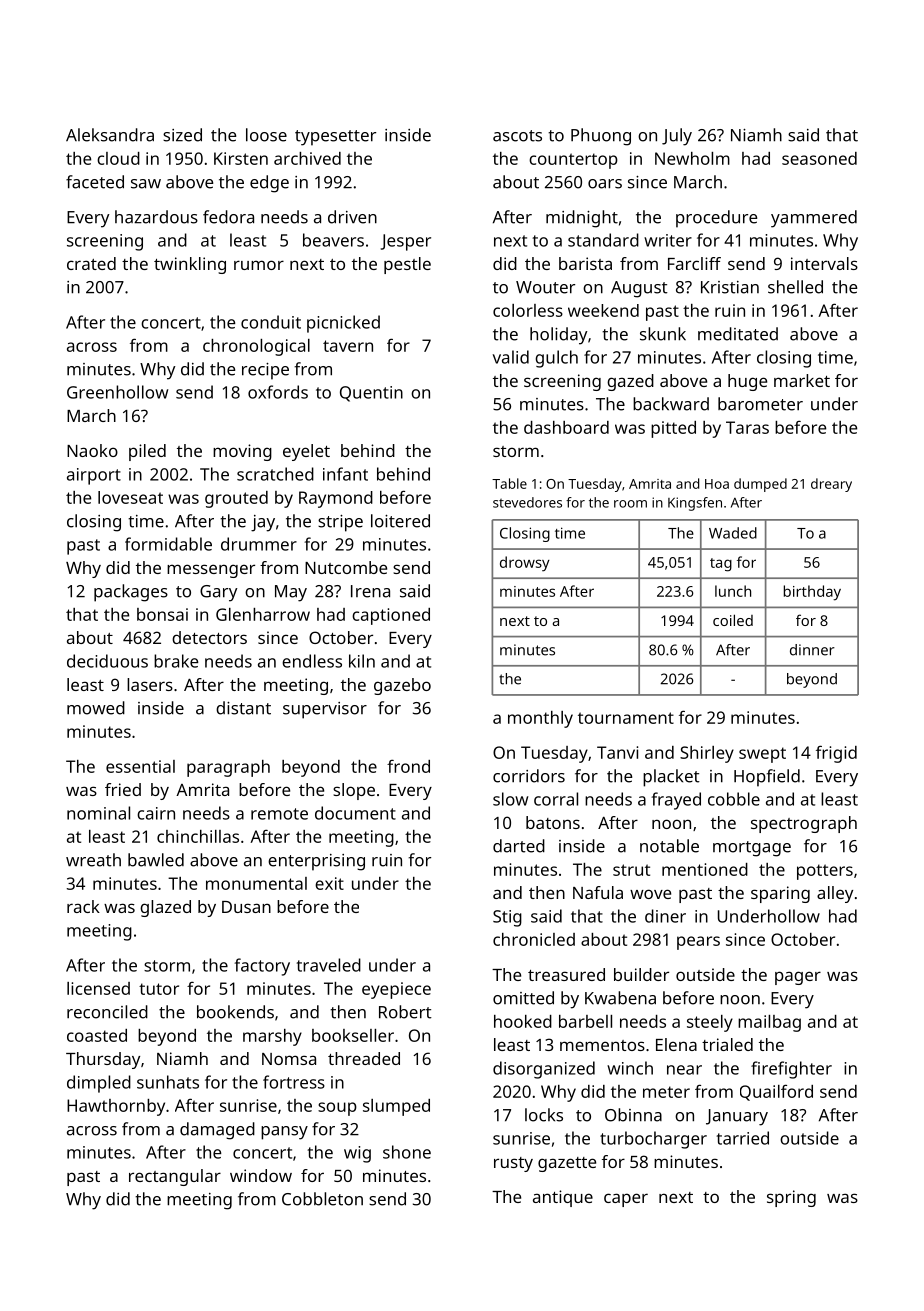  Describe the element at coordinates (517, 136) in the screenshot. I see `ascots` at that location.
